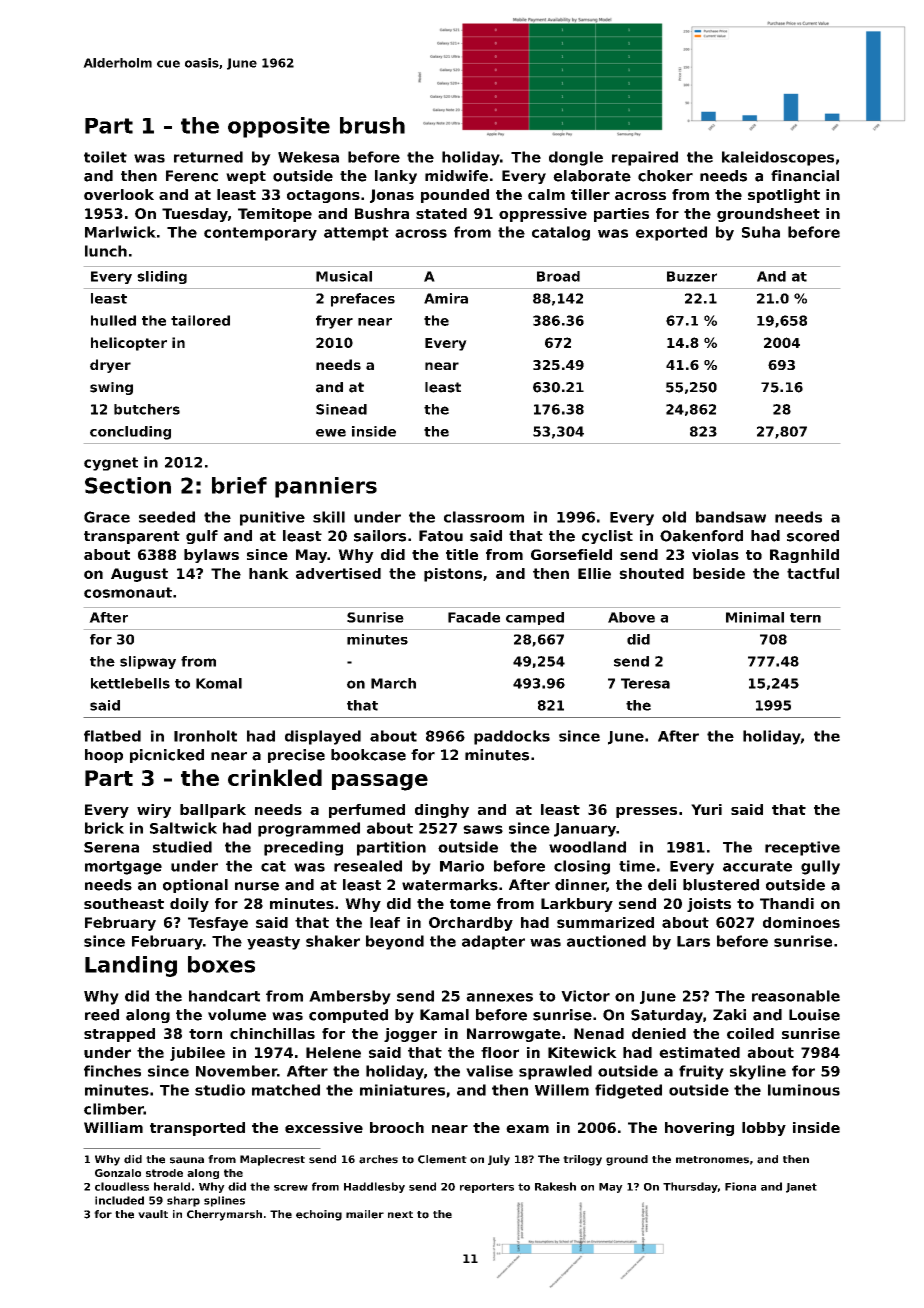  I want to click on toilet, so click(105, 157).
